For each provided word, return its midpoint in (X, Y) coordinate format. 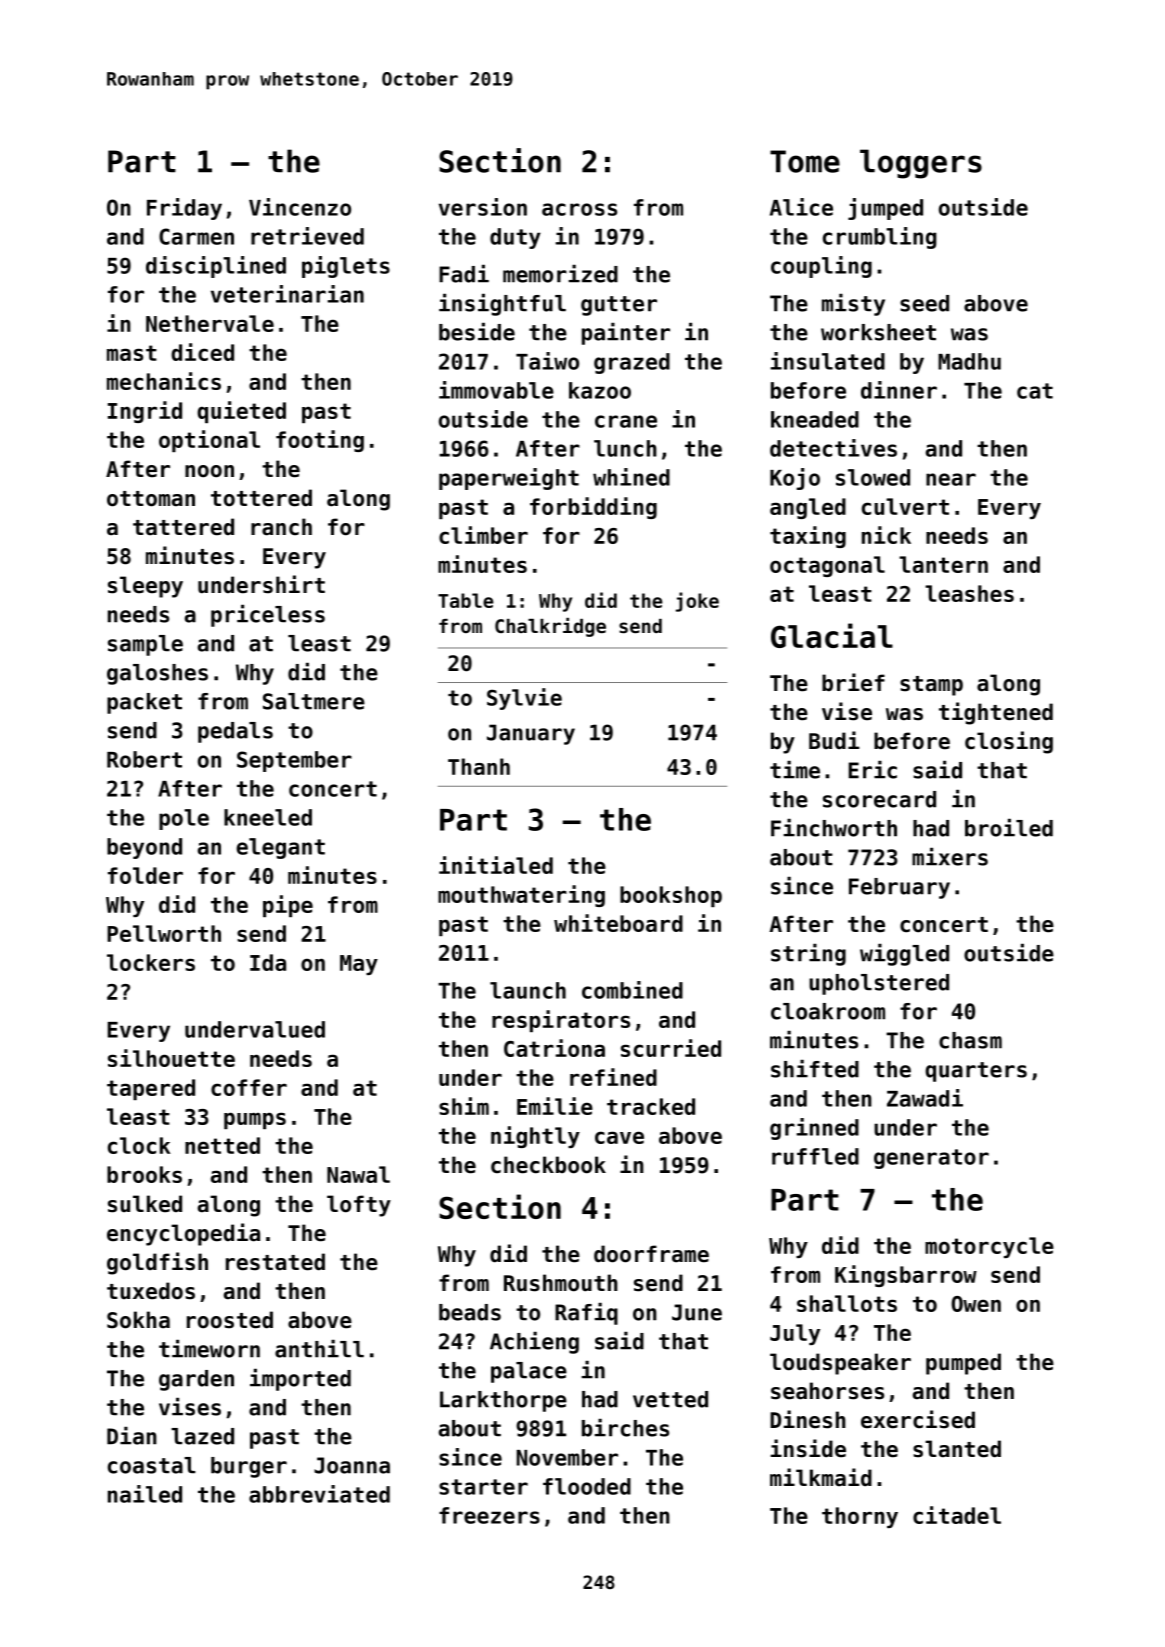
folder (145, 875)
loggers (921, 164)
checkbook (548, 1165)
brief (853, 682)
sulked (145, 1204)
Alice (801, 207)
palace (529, 1372)
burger (249, 1467)
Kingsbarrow (906, 1276)
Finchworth (834, 828)
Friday (184, 209)
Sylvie (524, 699)
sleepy (145, 587)
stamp (931, 686)
